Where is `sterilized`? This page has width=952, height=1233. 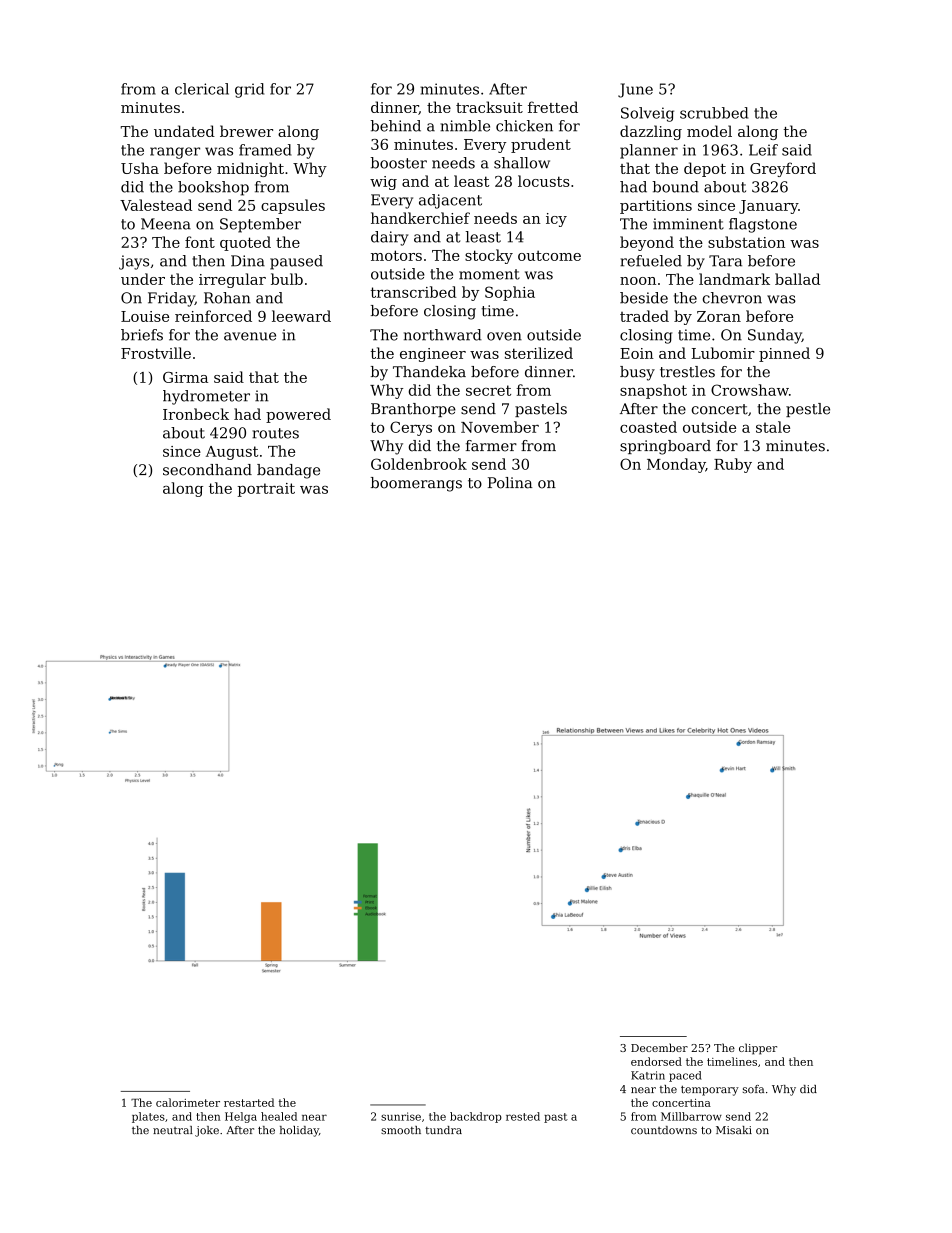
sterilized is located at coordinates (539, 353).
